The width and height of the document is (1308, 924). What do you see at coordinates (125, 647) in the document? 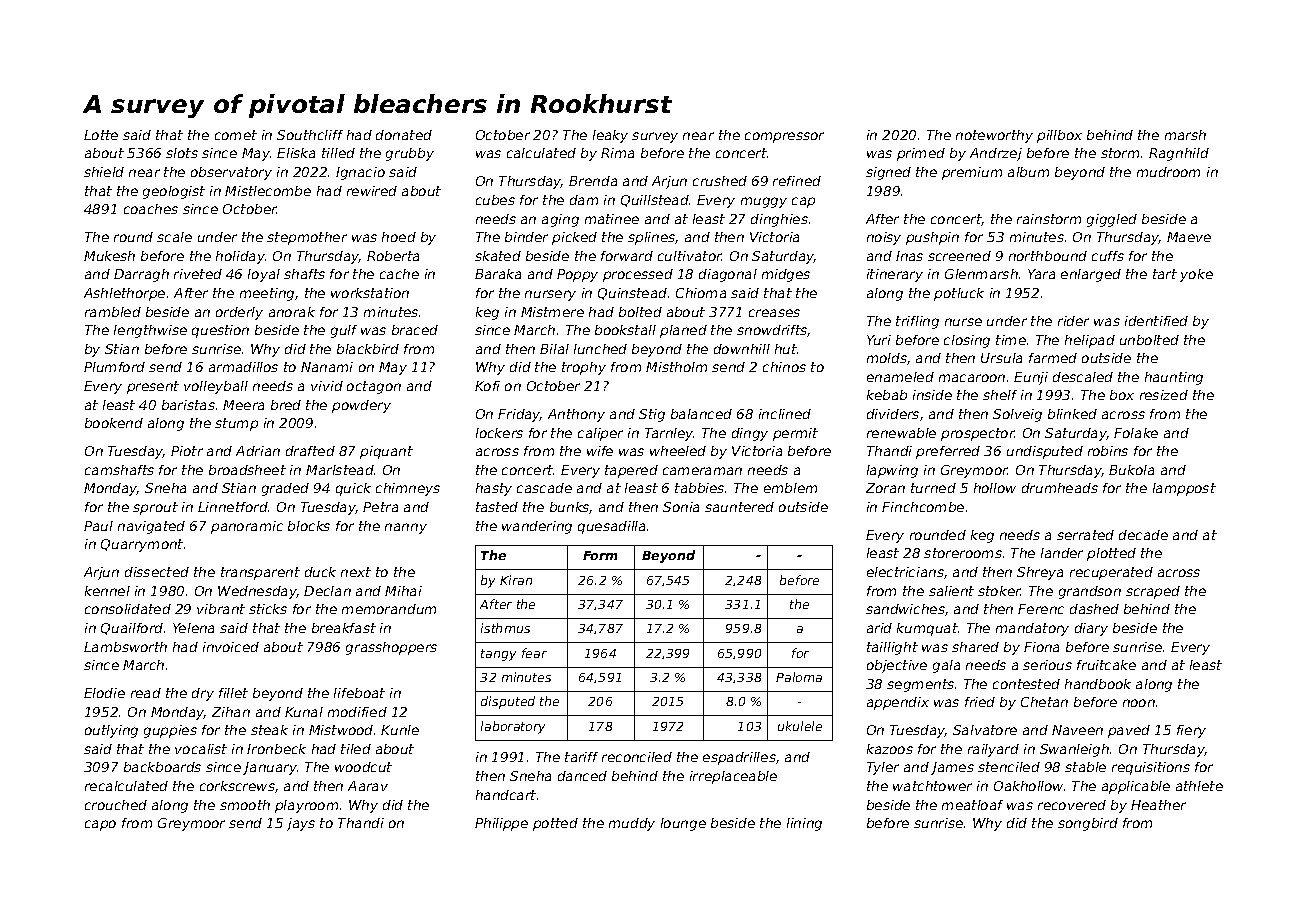
I see `Lambsworth` at bounding box center [125, 647].
